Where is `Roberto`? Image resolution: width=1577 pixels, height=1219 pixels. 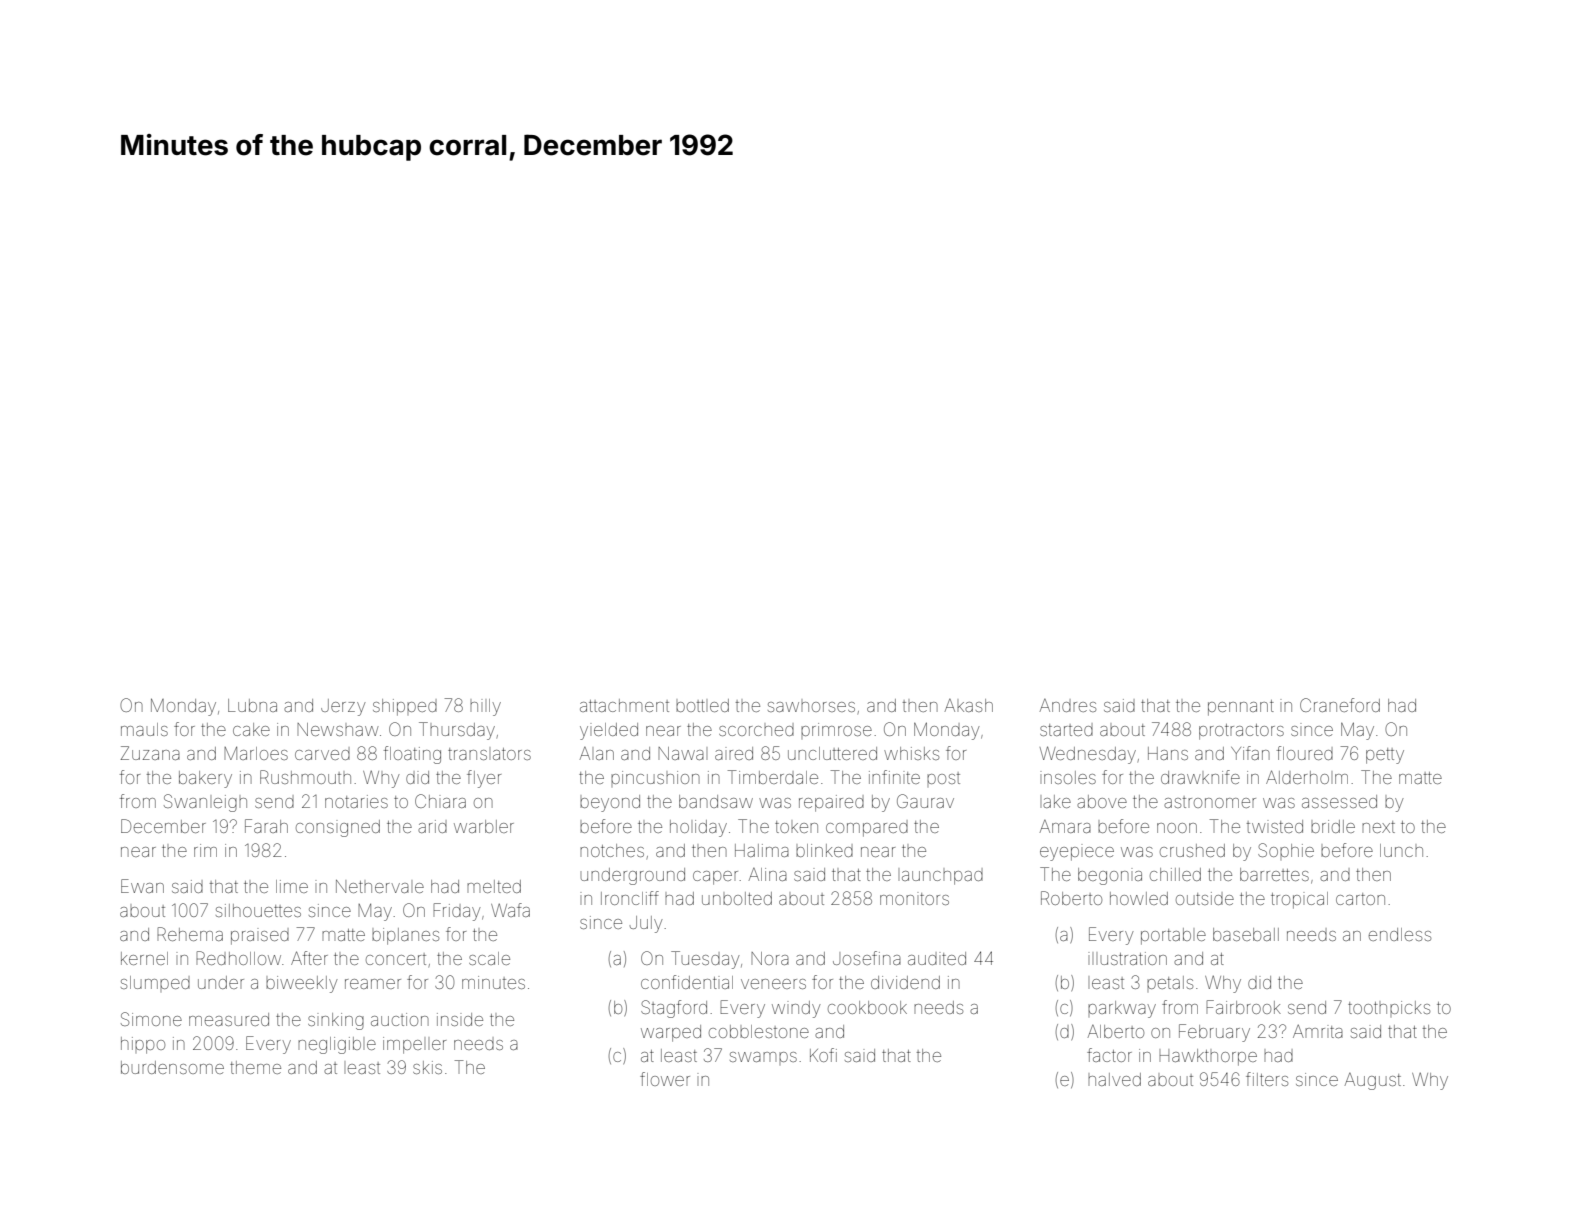 Roberto is located at coordinates (1071, 898).
